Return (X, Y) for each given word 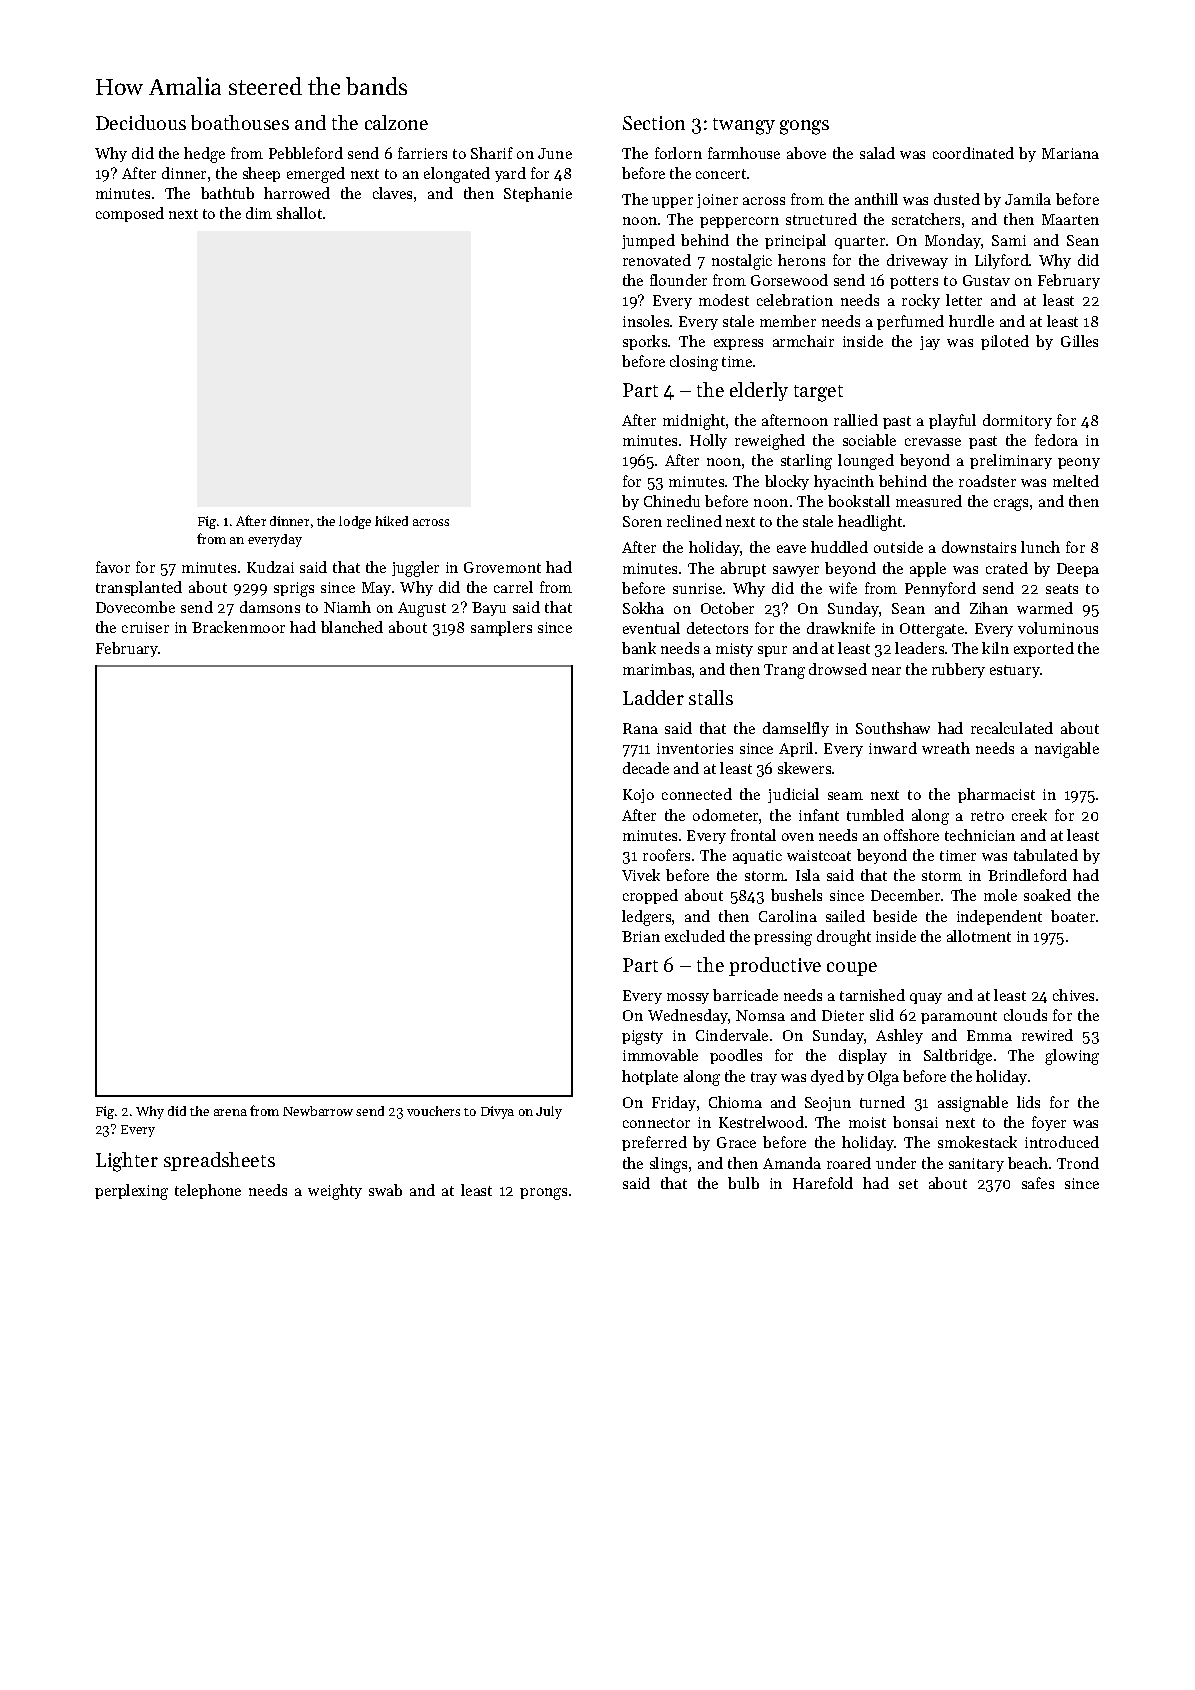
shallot (299, 213)
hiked (391, 521)
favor (113, 567)
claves (392, 193)
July (549, 1112)
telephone (208, 1191)
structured (821, 219)
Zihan (989, 608)
